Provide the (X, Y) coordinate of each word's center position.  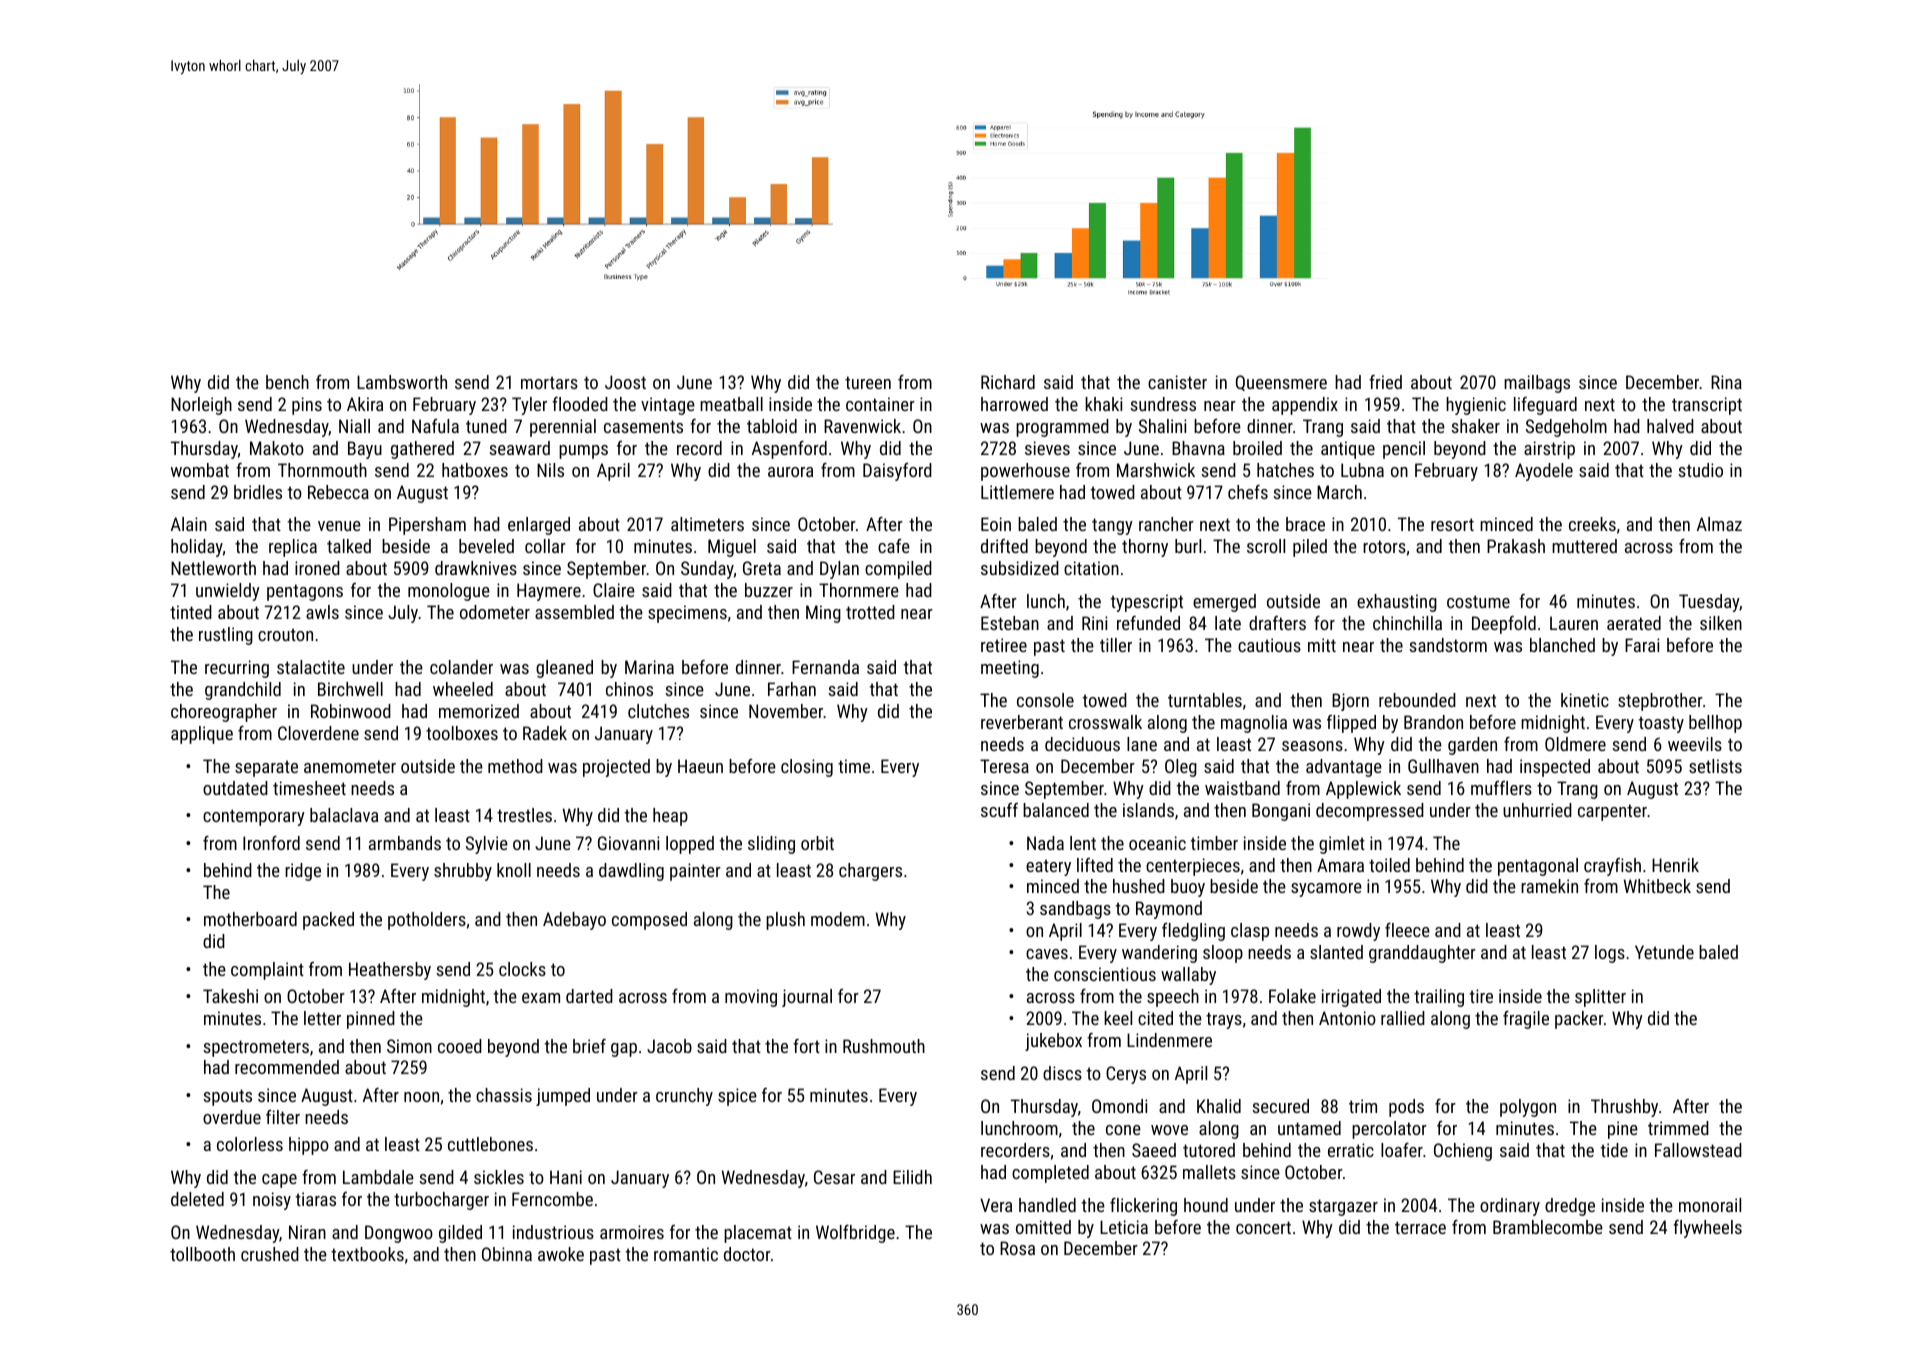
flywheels (1707, 1229)
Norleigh (201, 406)
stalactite (311, 667)
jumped (563, 1097)
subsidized (1020, 568)
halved (1670, 426)
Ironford (271, 843)
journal (807, 998)
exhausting (1397, 603)
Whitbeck (1657, 886)
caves (1047, 954)
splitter (1600, 998)
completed (1050, 1174)
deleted (197, 1199)
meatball (731, 404)
